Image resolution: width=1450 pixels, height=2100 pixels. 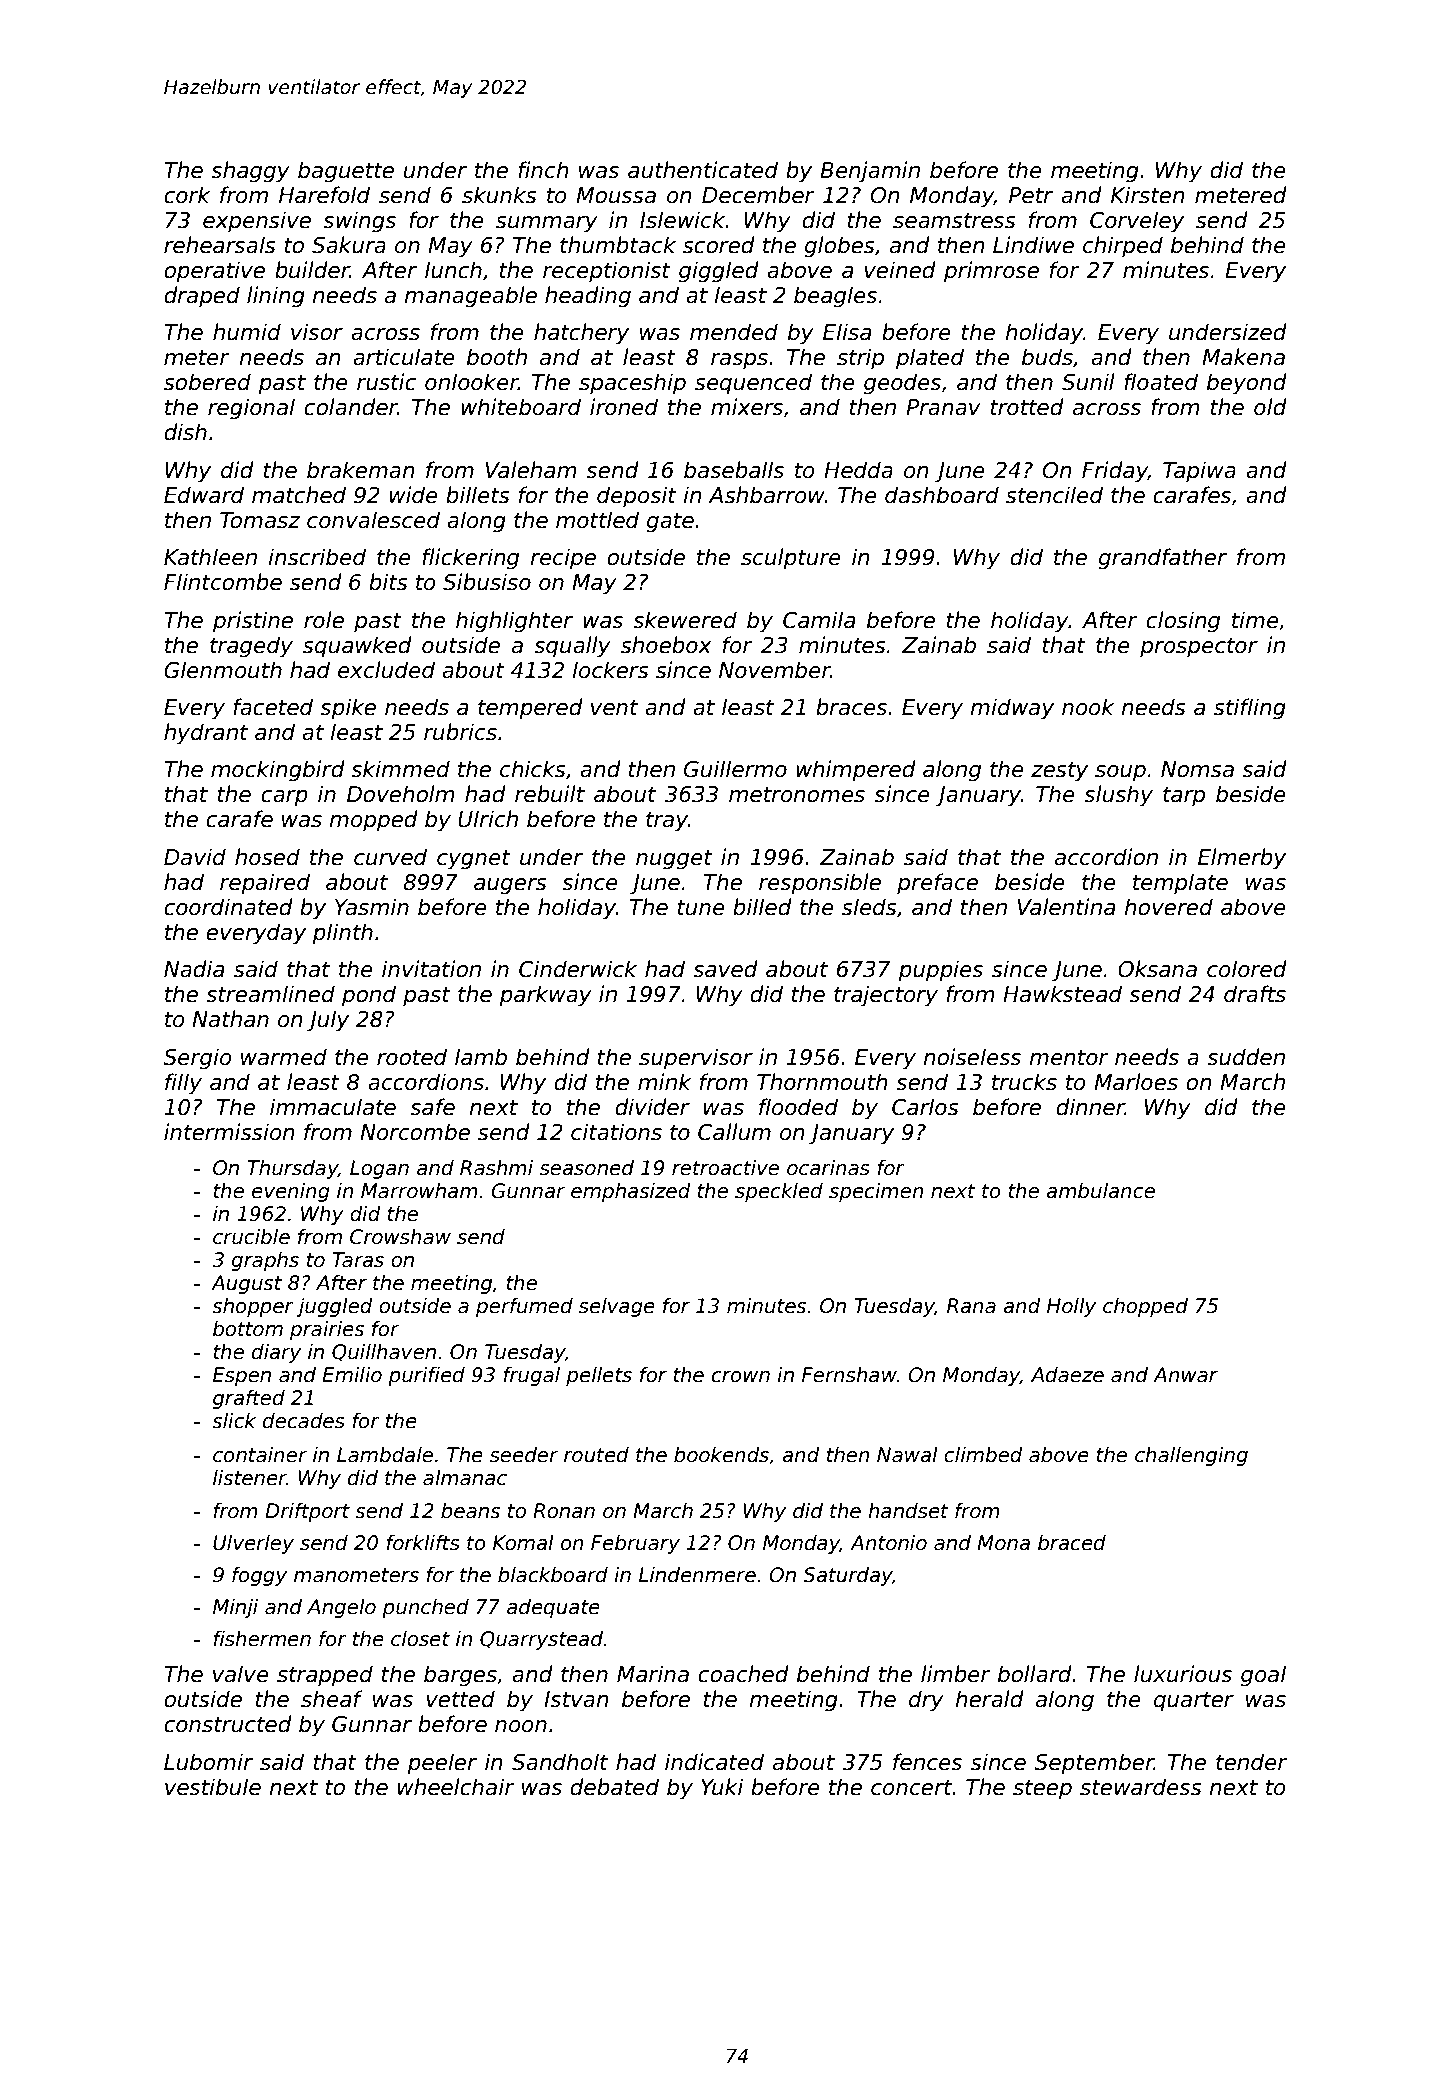 I want to click on metronomes, so click(x=797, y=795).
